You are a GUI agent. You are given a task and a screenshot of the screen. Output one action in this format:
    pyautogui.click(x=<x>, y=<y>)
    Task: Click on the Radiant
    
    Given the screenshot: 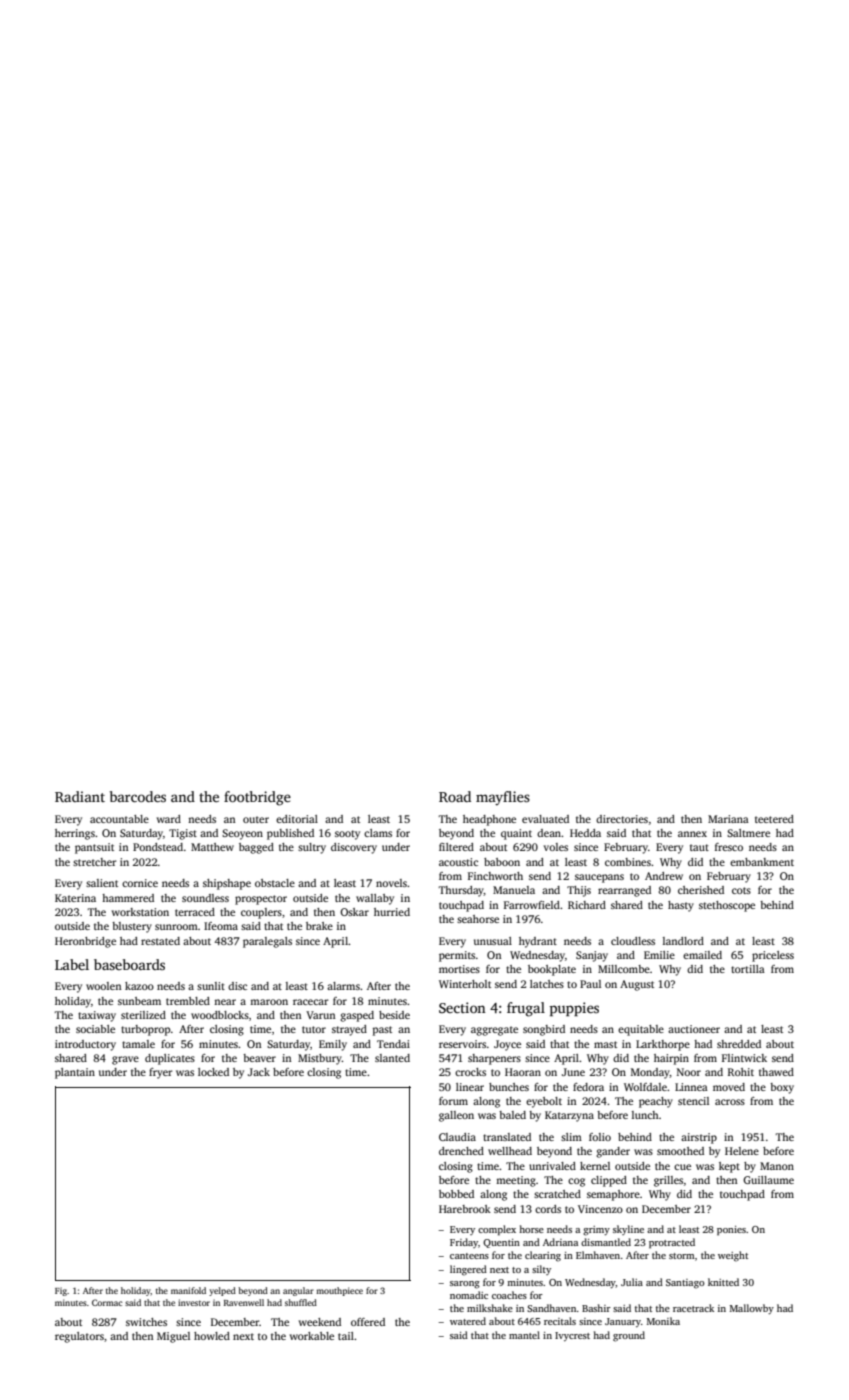 What is the action you would take?
    pyautogui.click(x=80, y=796)
